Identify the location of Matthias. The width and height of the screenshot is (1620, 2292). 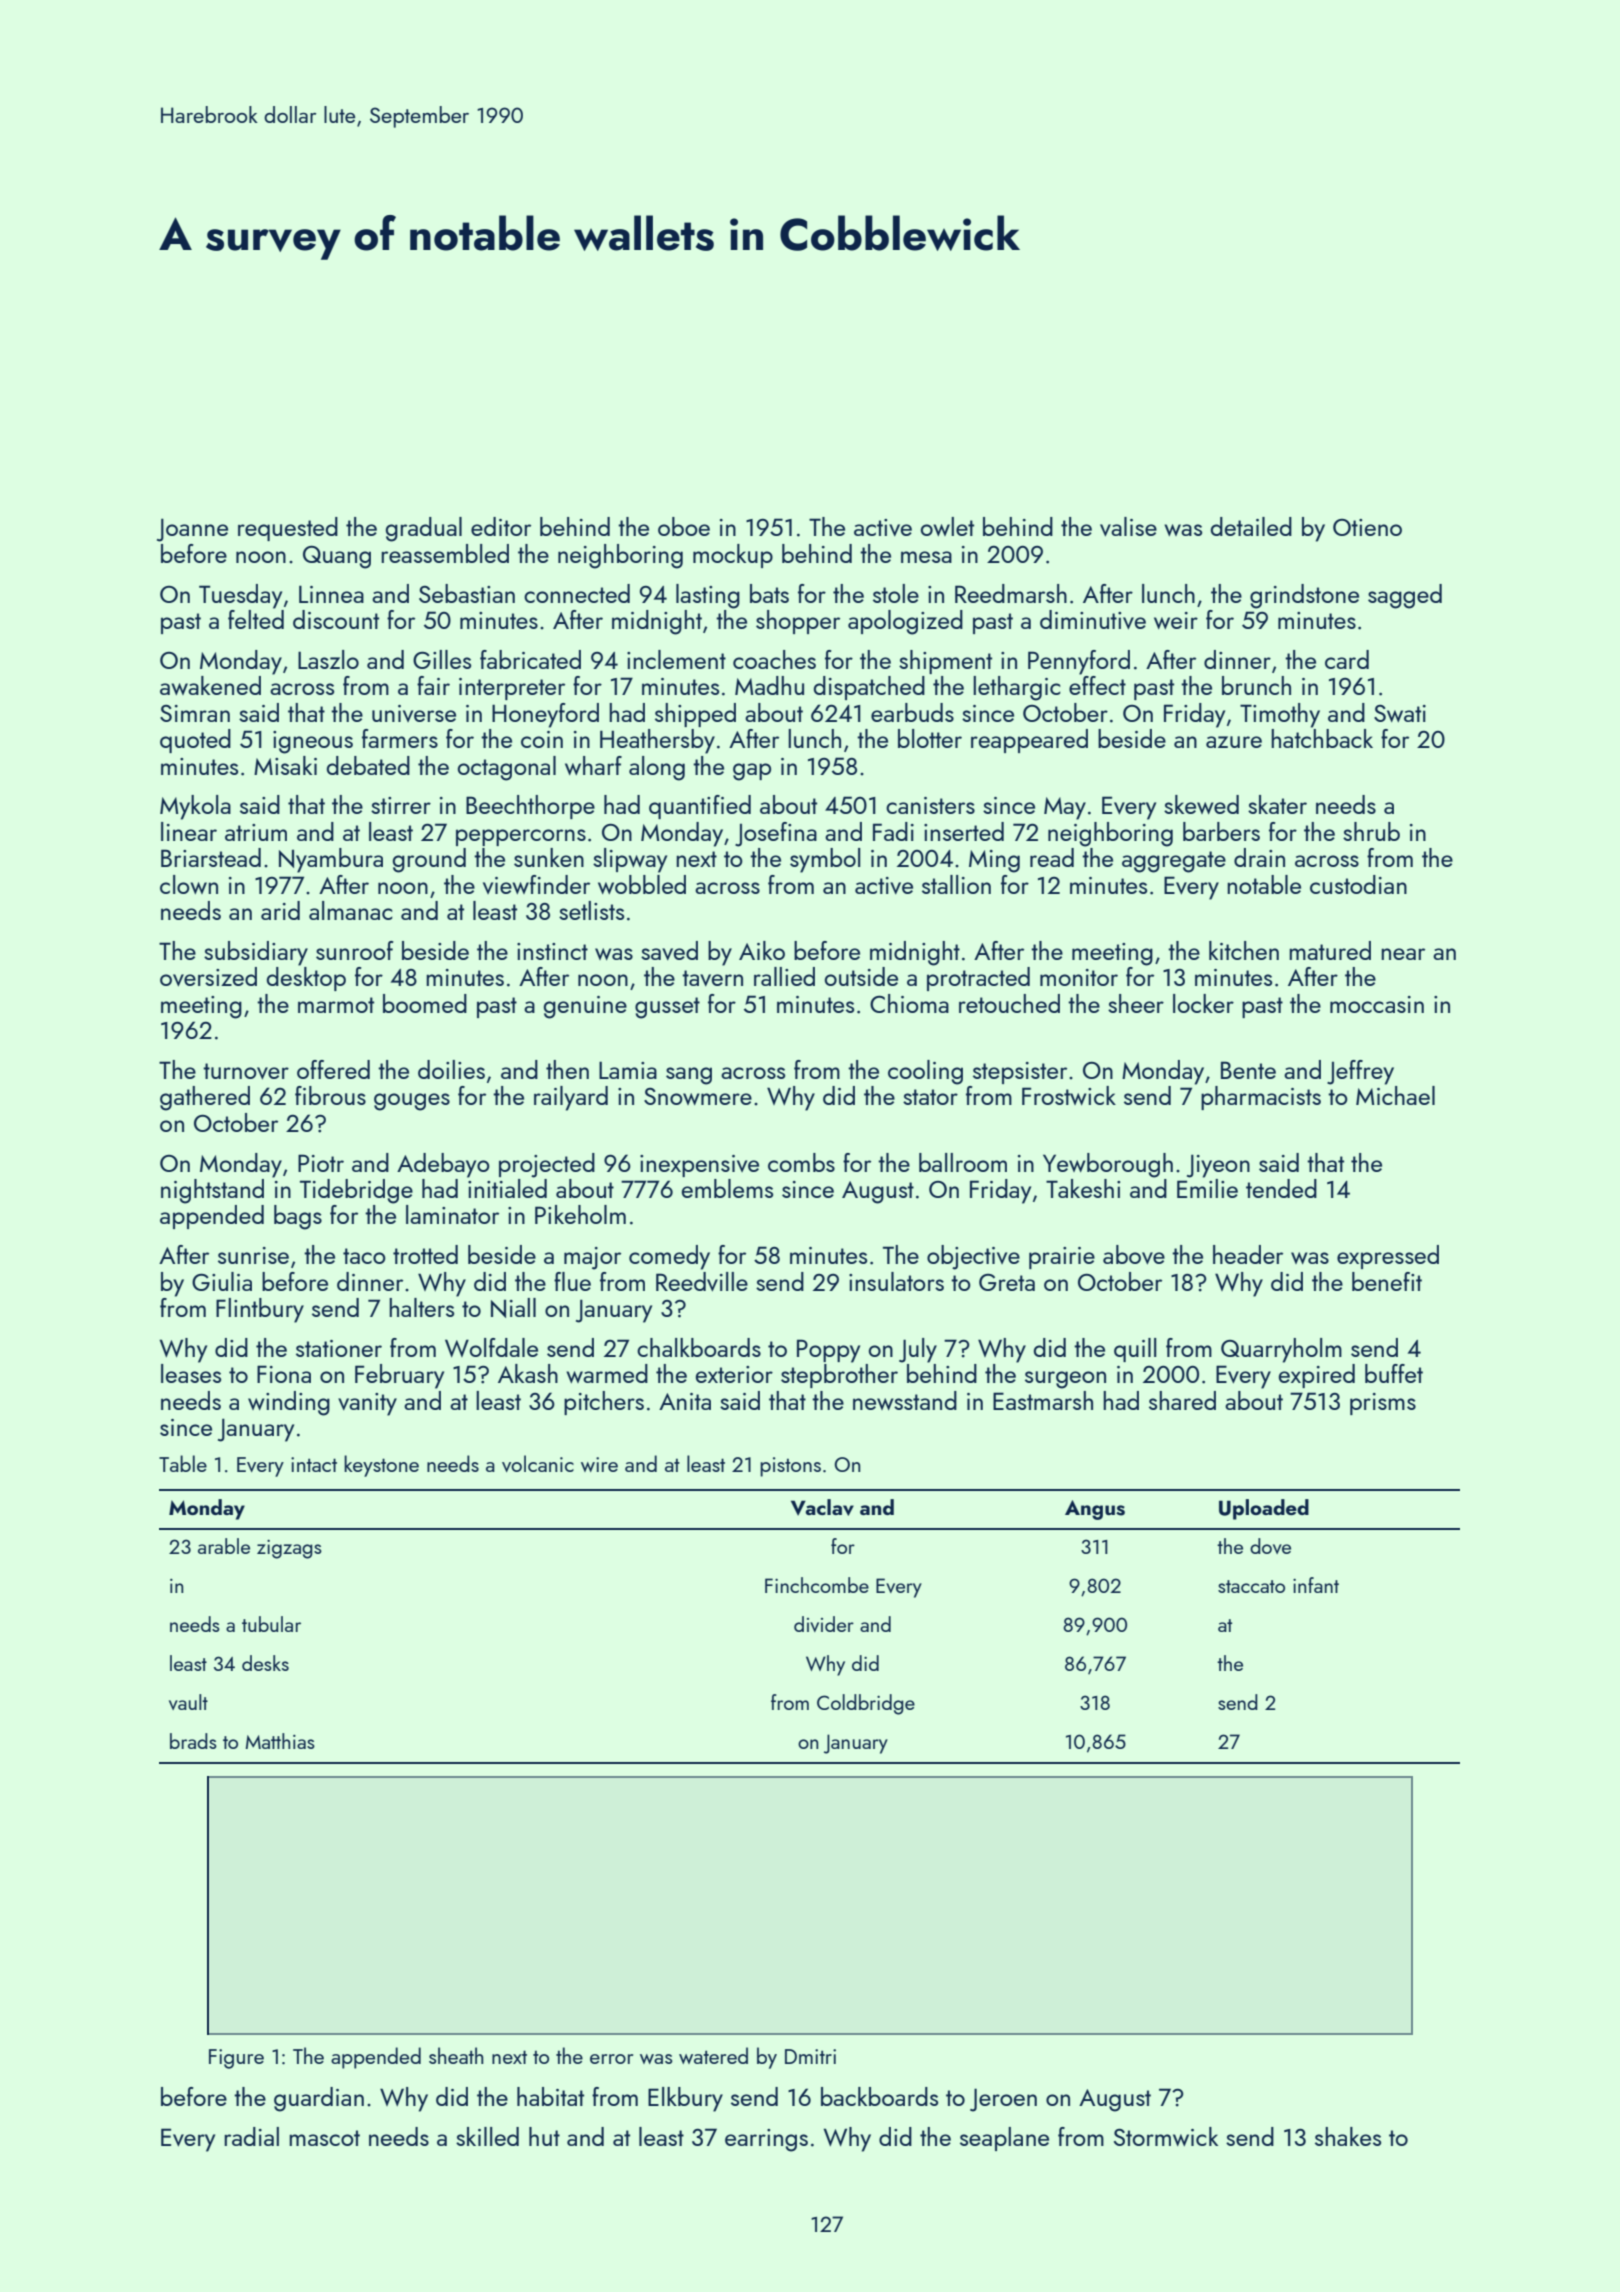
(280, 1741).
